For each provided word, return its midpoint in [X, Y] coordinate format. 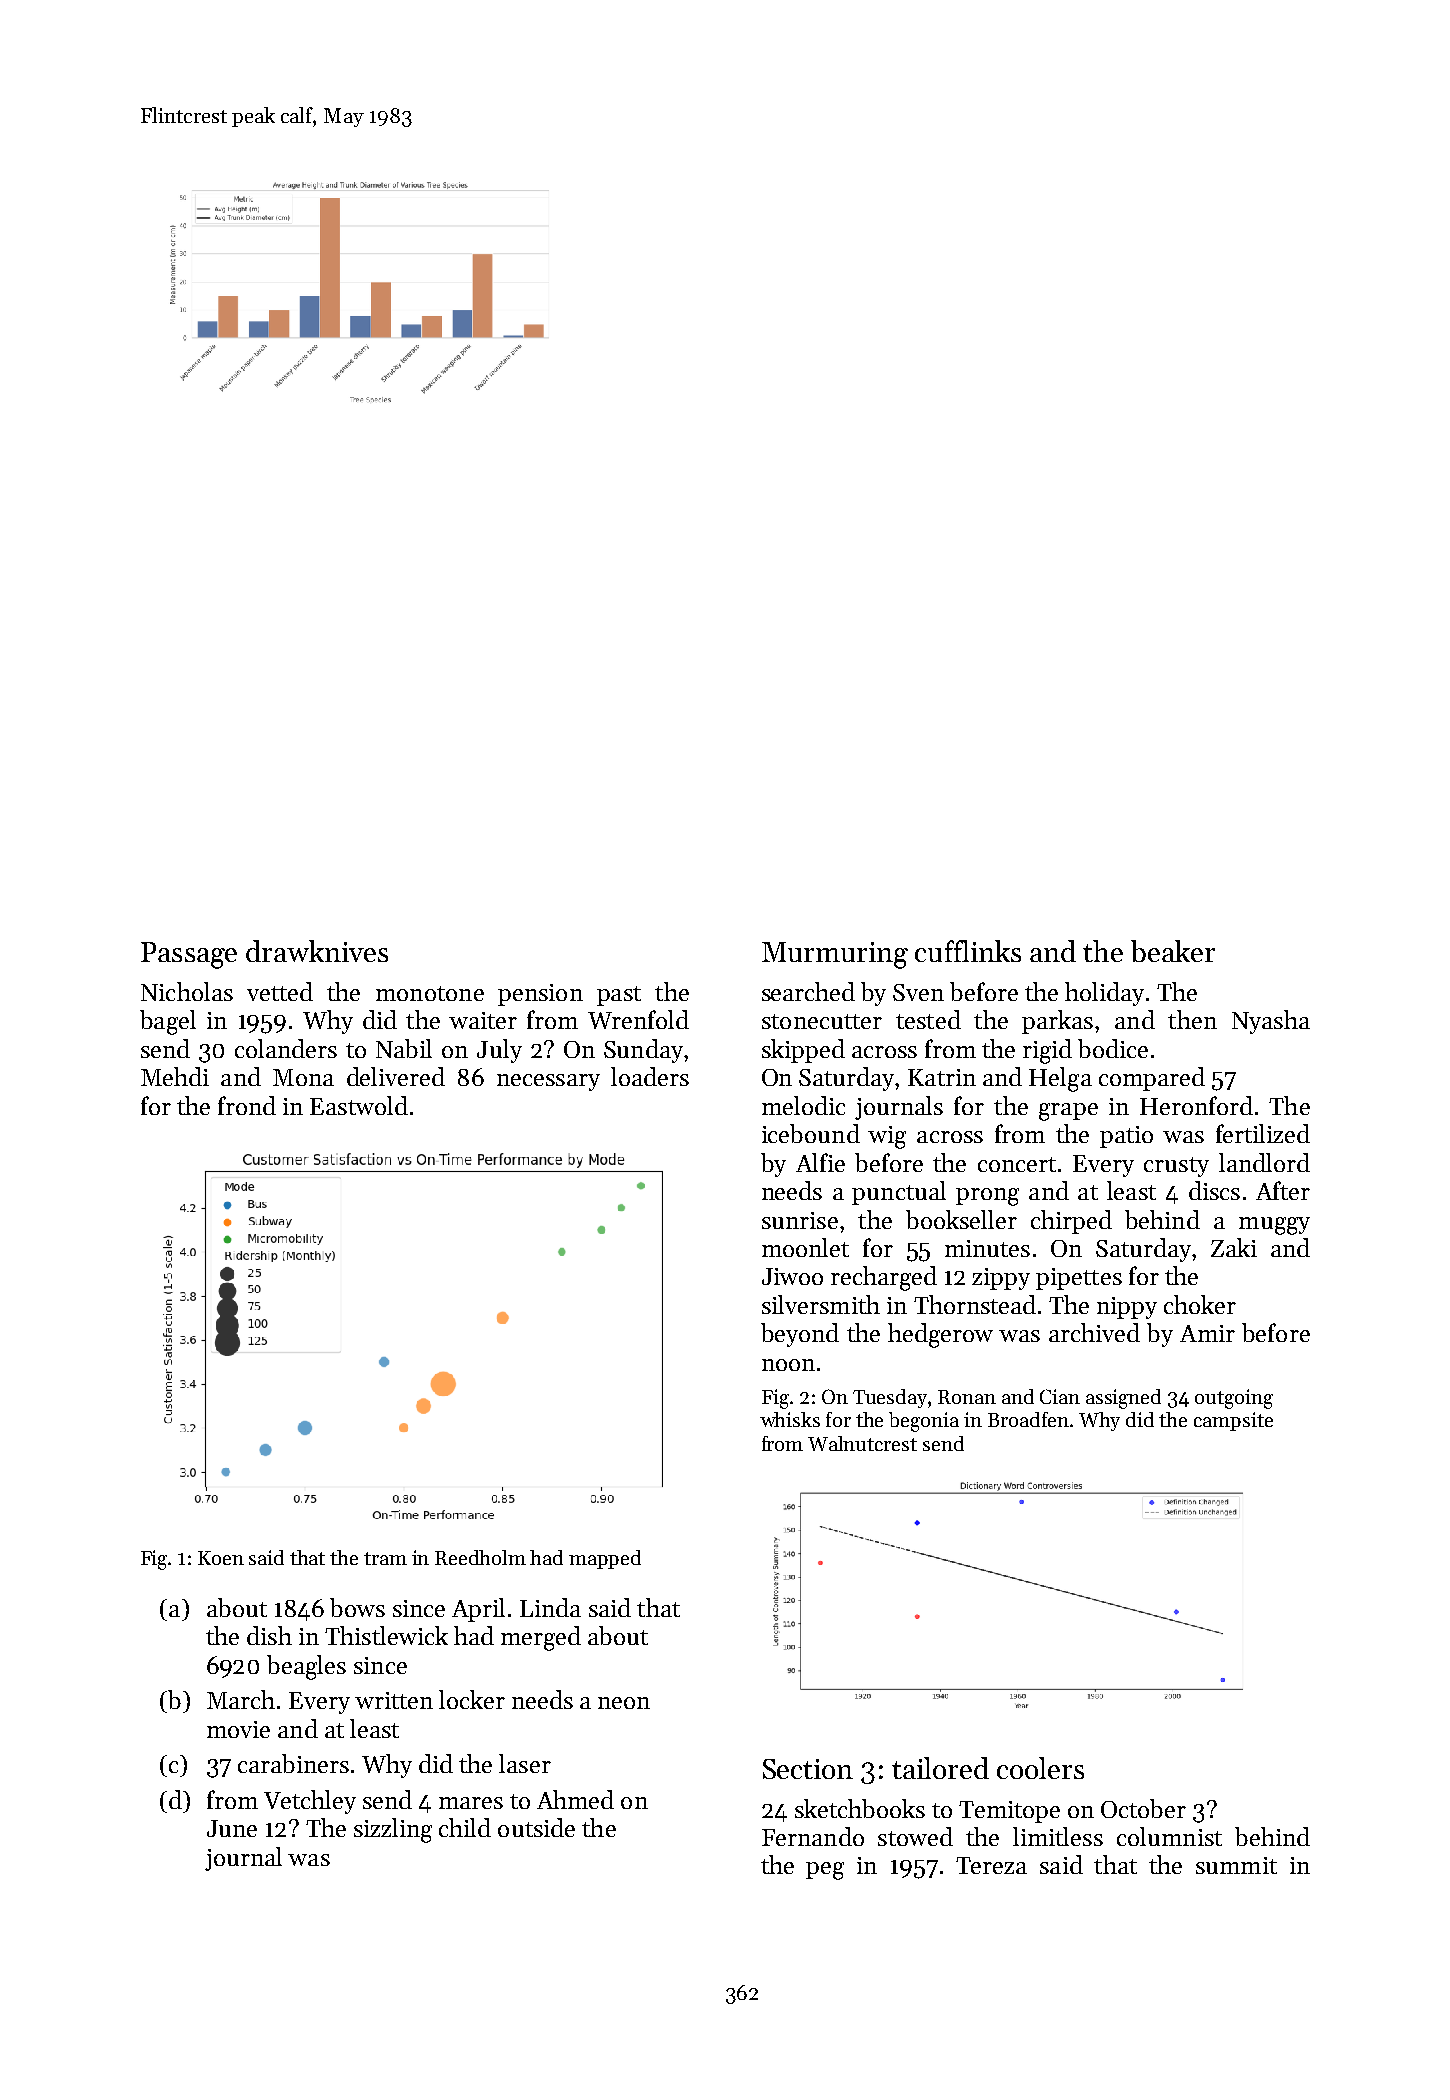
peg [825, 1871]
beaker [1173, 951]
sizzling [393, 1830]
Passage [189, 955]
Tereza [991, 1865]
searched [808, 991]
